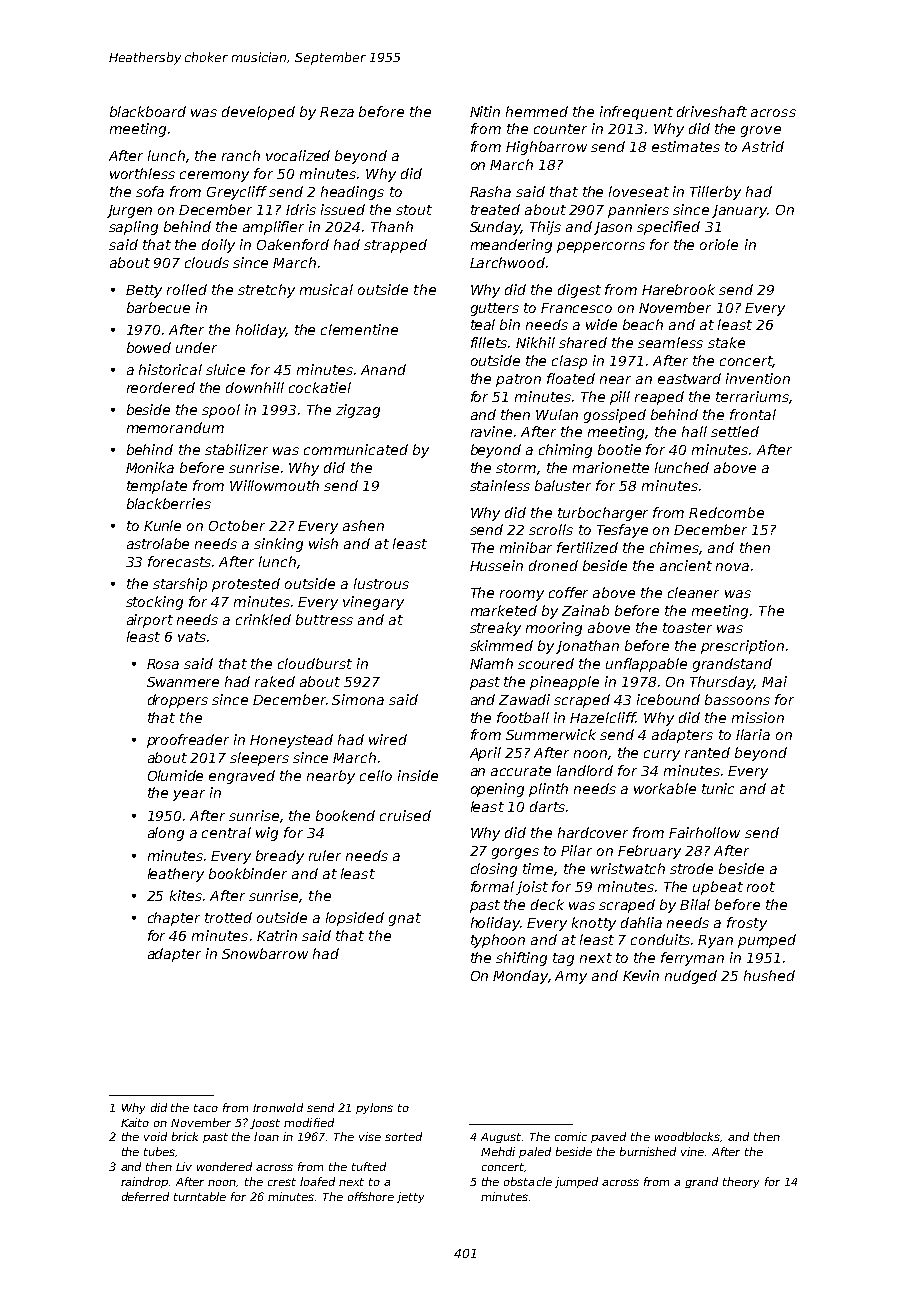 The height and width of the screenshot is (1316, 908). I want to click on frontal, so click(753, 414).
